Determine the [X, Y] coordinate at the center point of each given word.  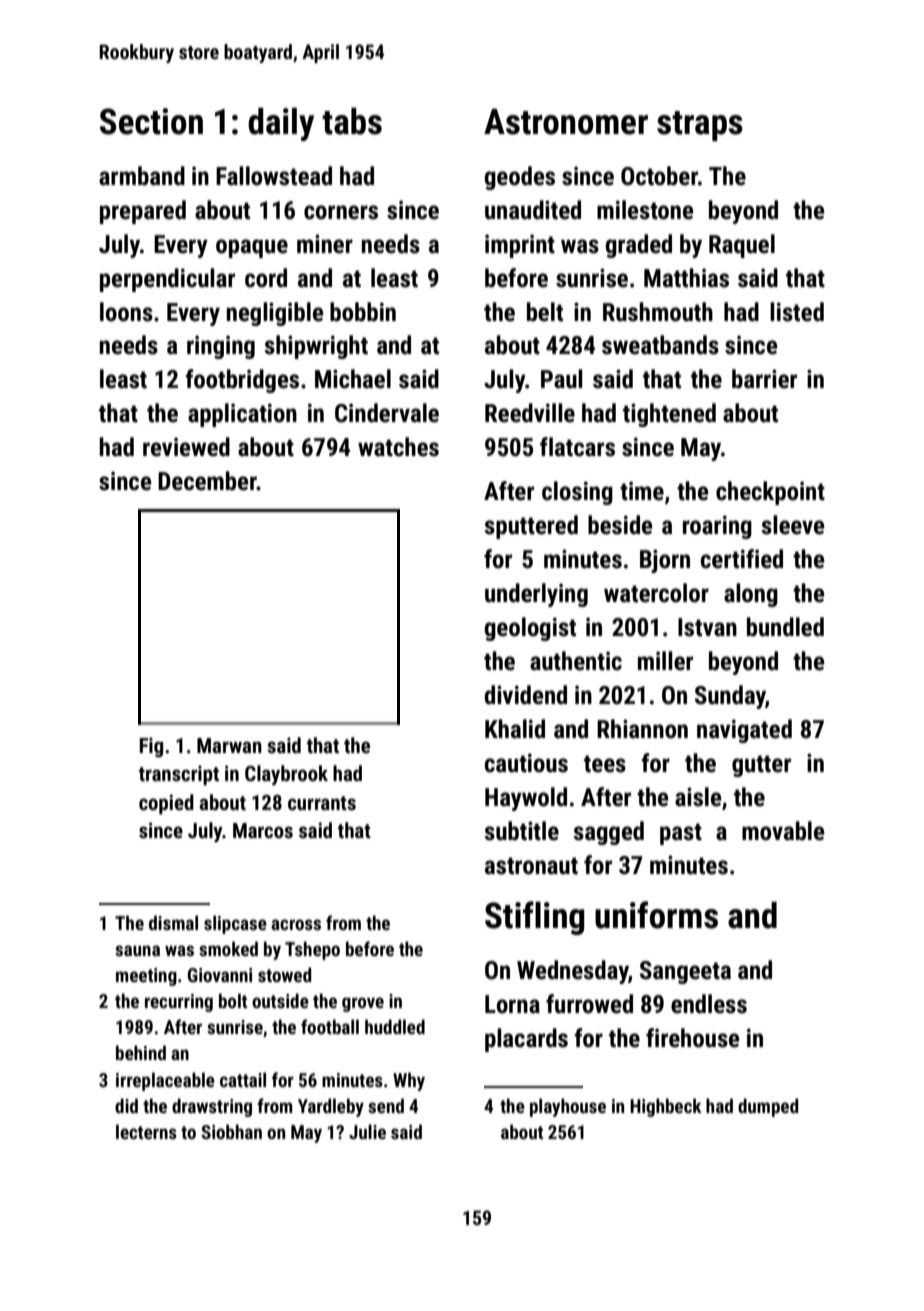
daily [281, 124]
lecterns [146, 1131]
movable [783, 831]
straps [700, 126]
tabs [352, 121]
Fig [151, 747]
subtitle [521, 831]
